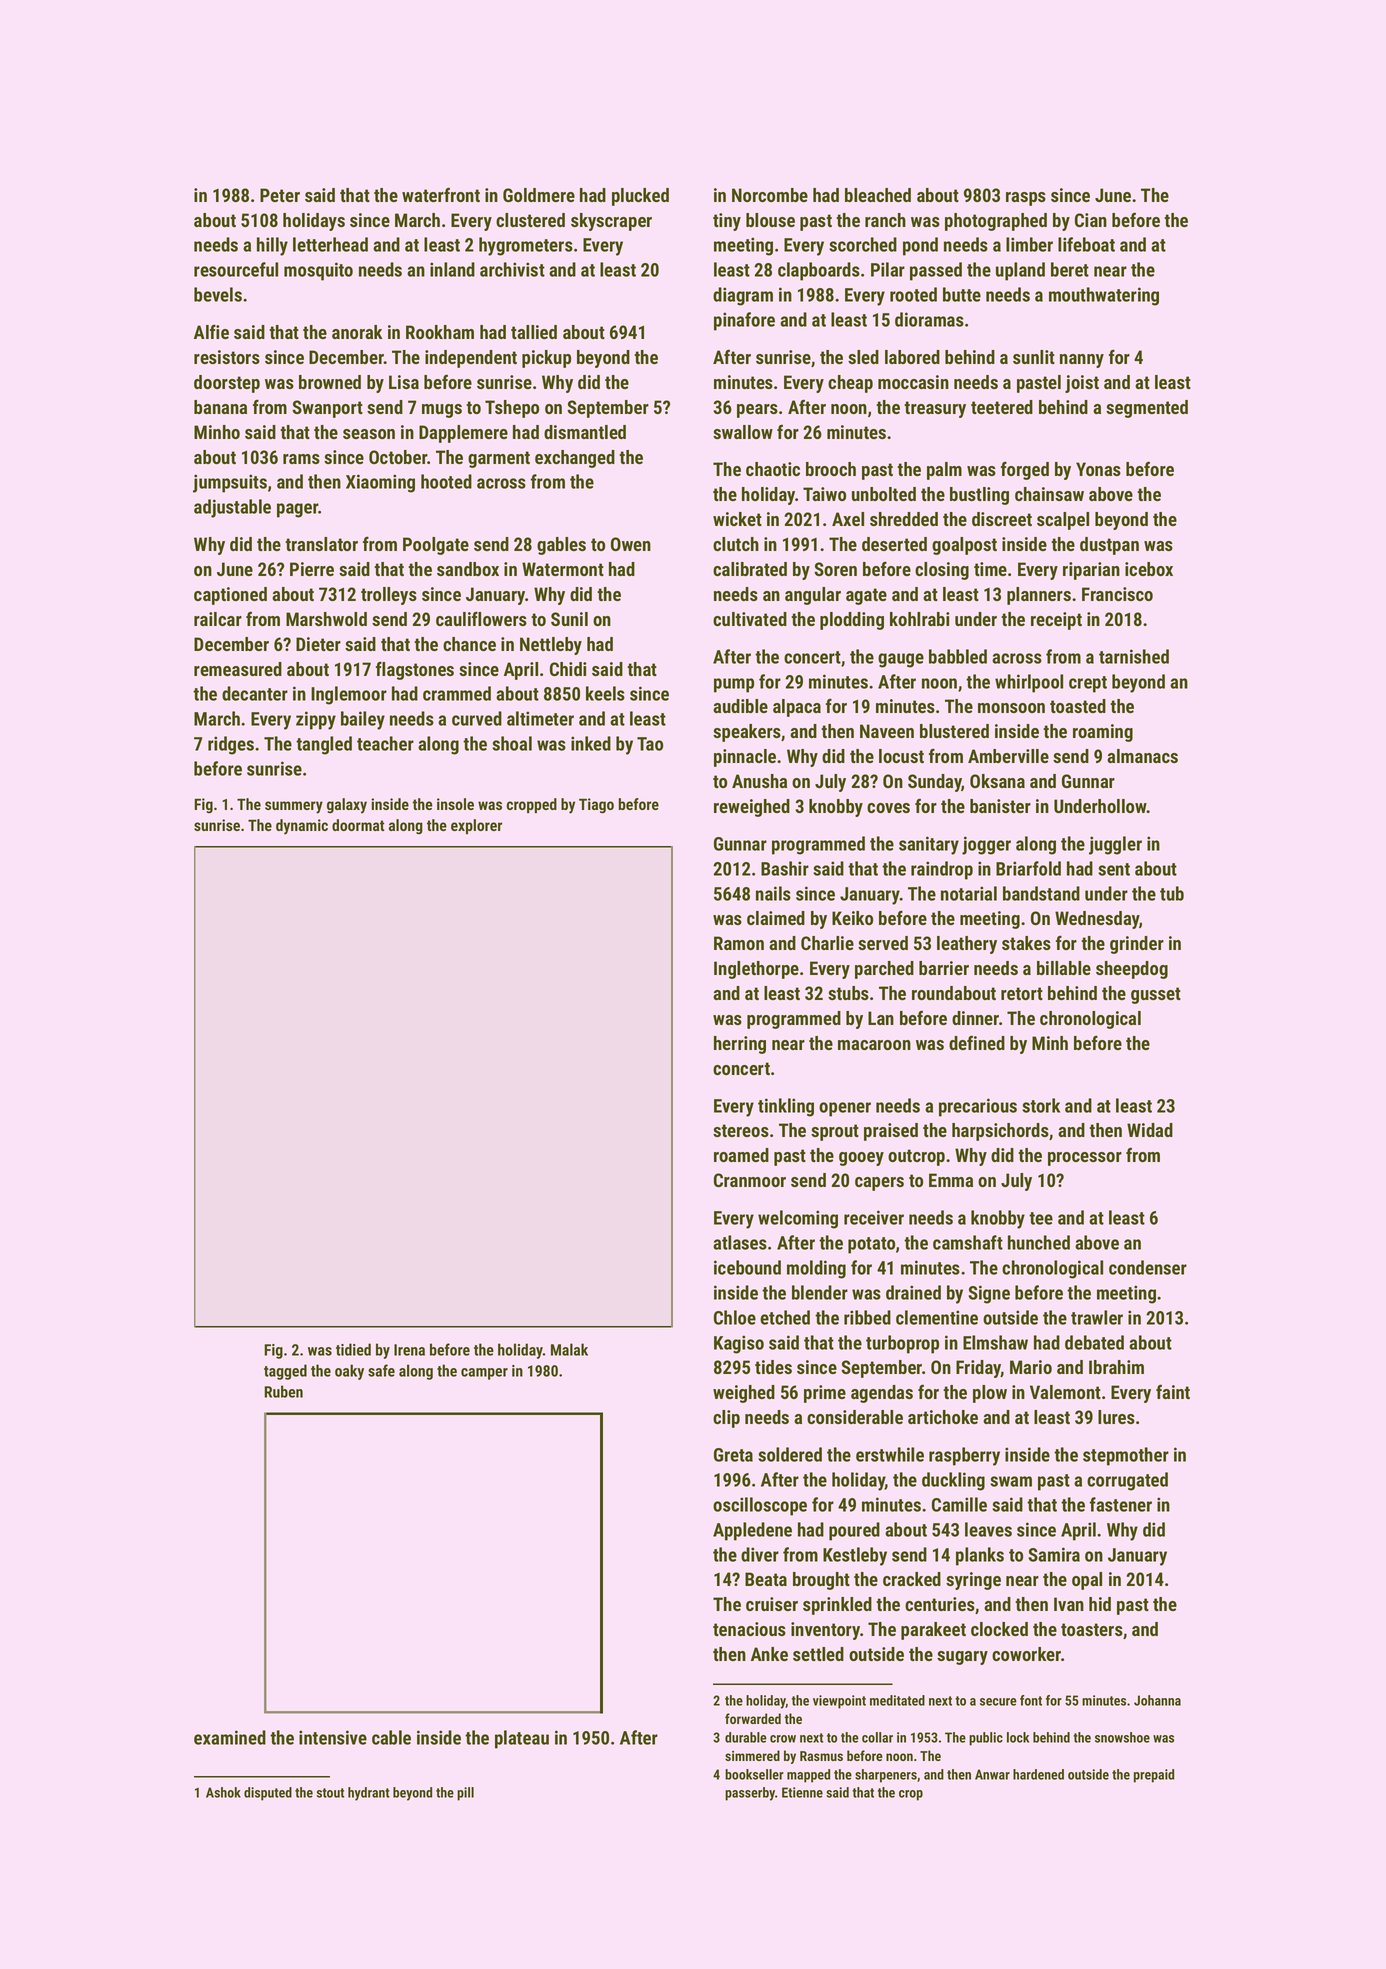  Describe the element at coordinates (1137, 945) in the document. I see `grinder` at that location.
